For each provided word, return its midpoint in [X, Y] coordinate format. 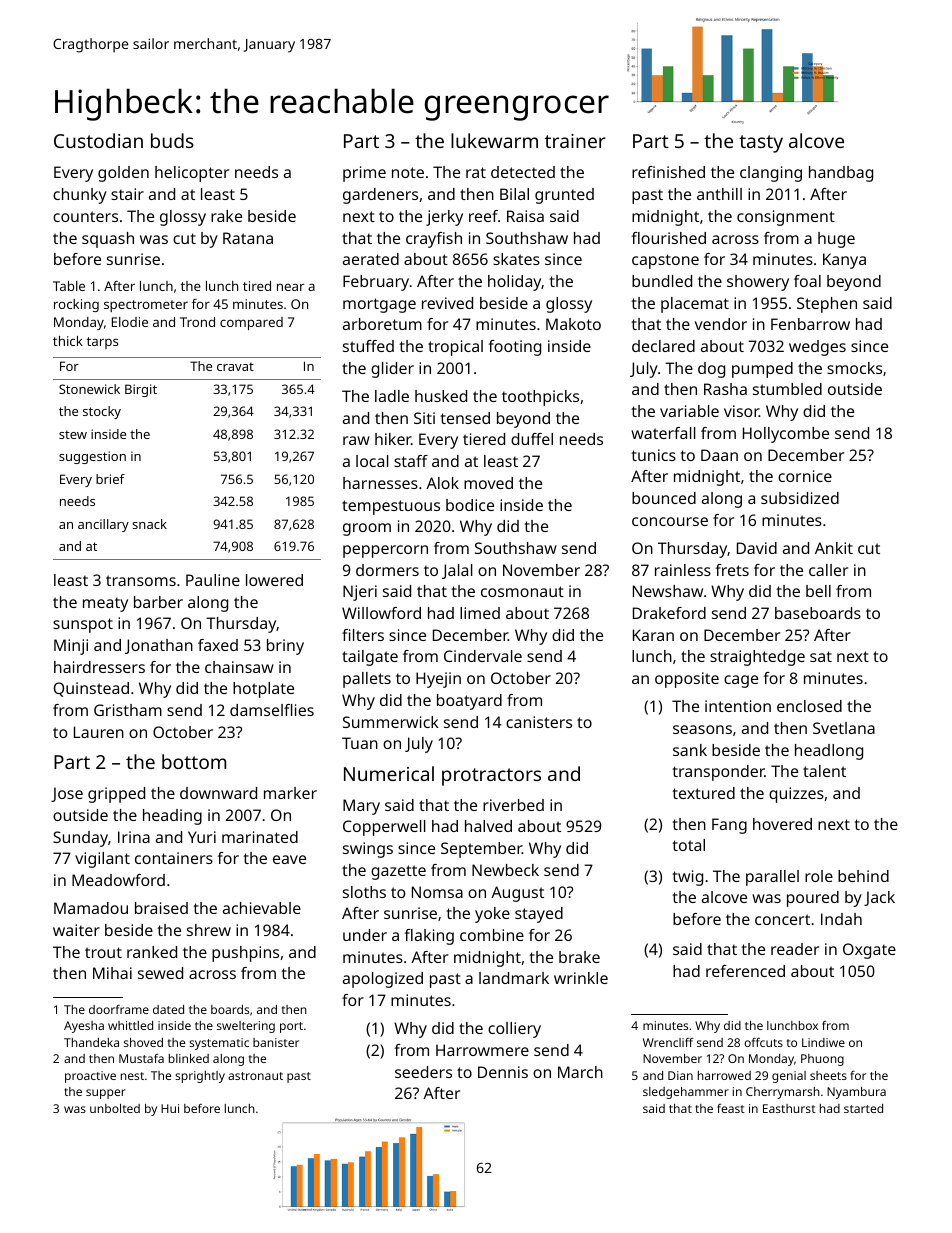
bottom [194, 761]
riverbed [513, 805]
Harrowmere [482, 1050]
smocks [854, 368]
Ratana [248, 238]
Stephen [827, 305]
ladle [392, 396]
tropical [455, 348]
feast [731, 1108]
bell [818, 591]
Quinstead [91, 689]
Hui [170, 1108]
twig [687, 878]
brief [110, 479]
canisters [539, 722]
